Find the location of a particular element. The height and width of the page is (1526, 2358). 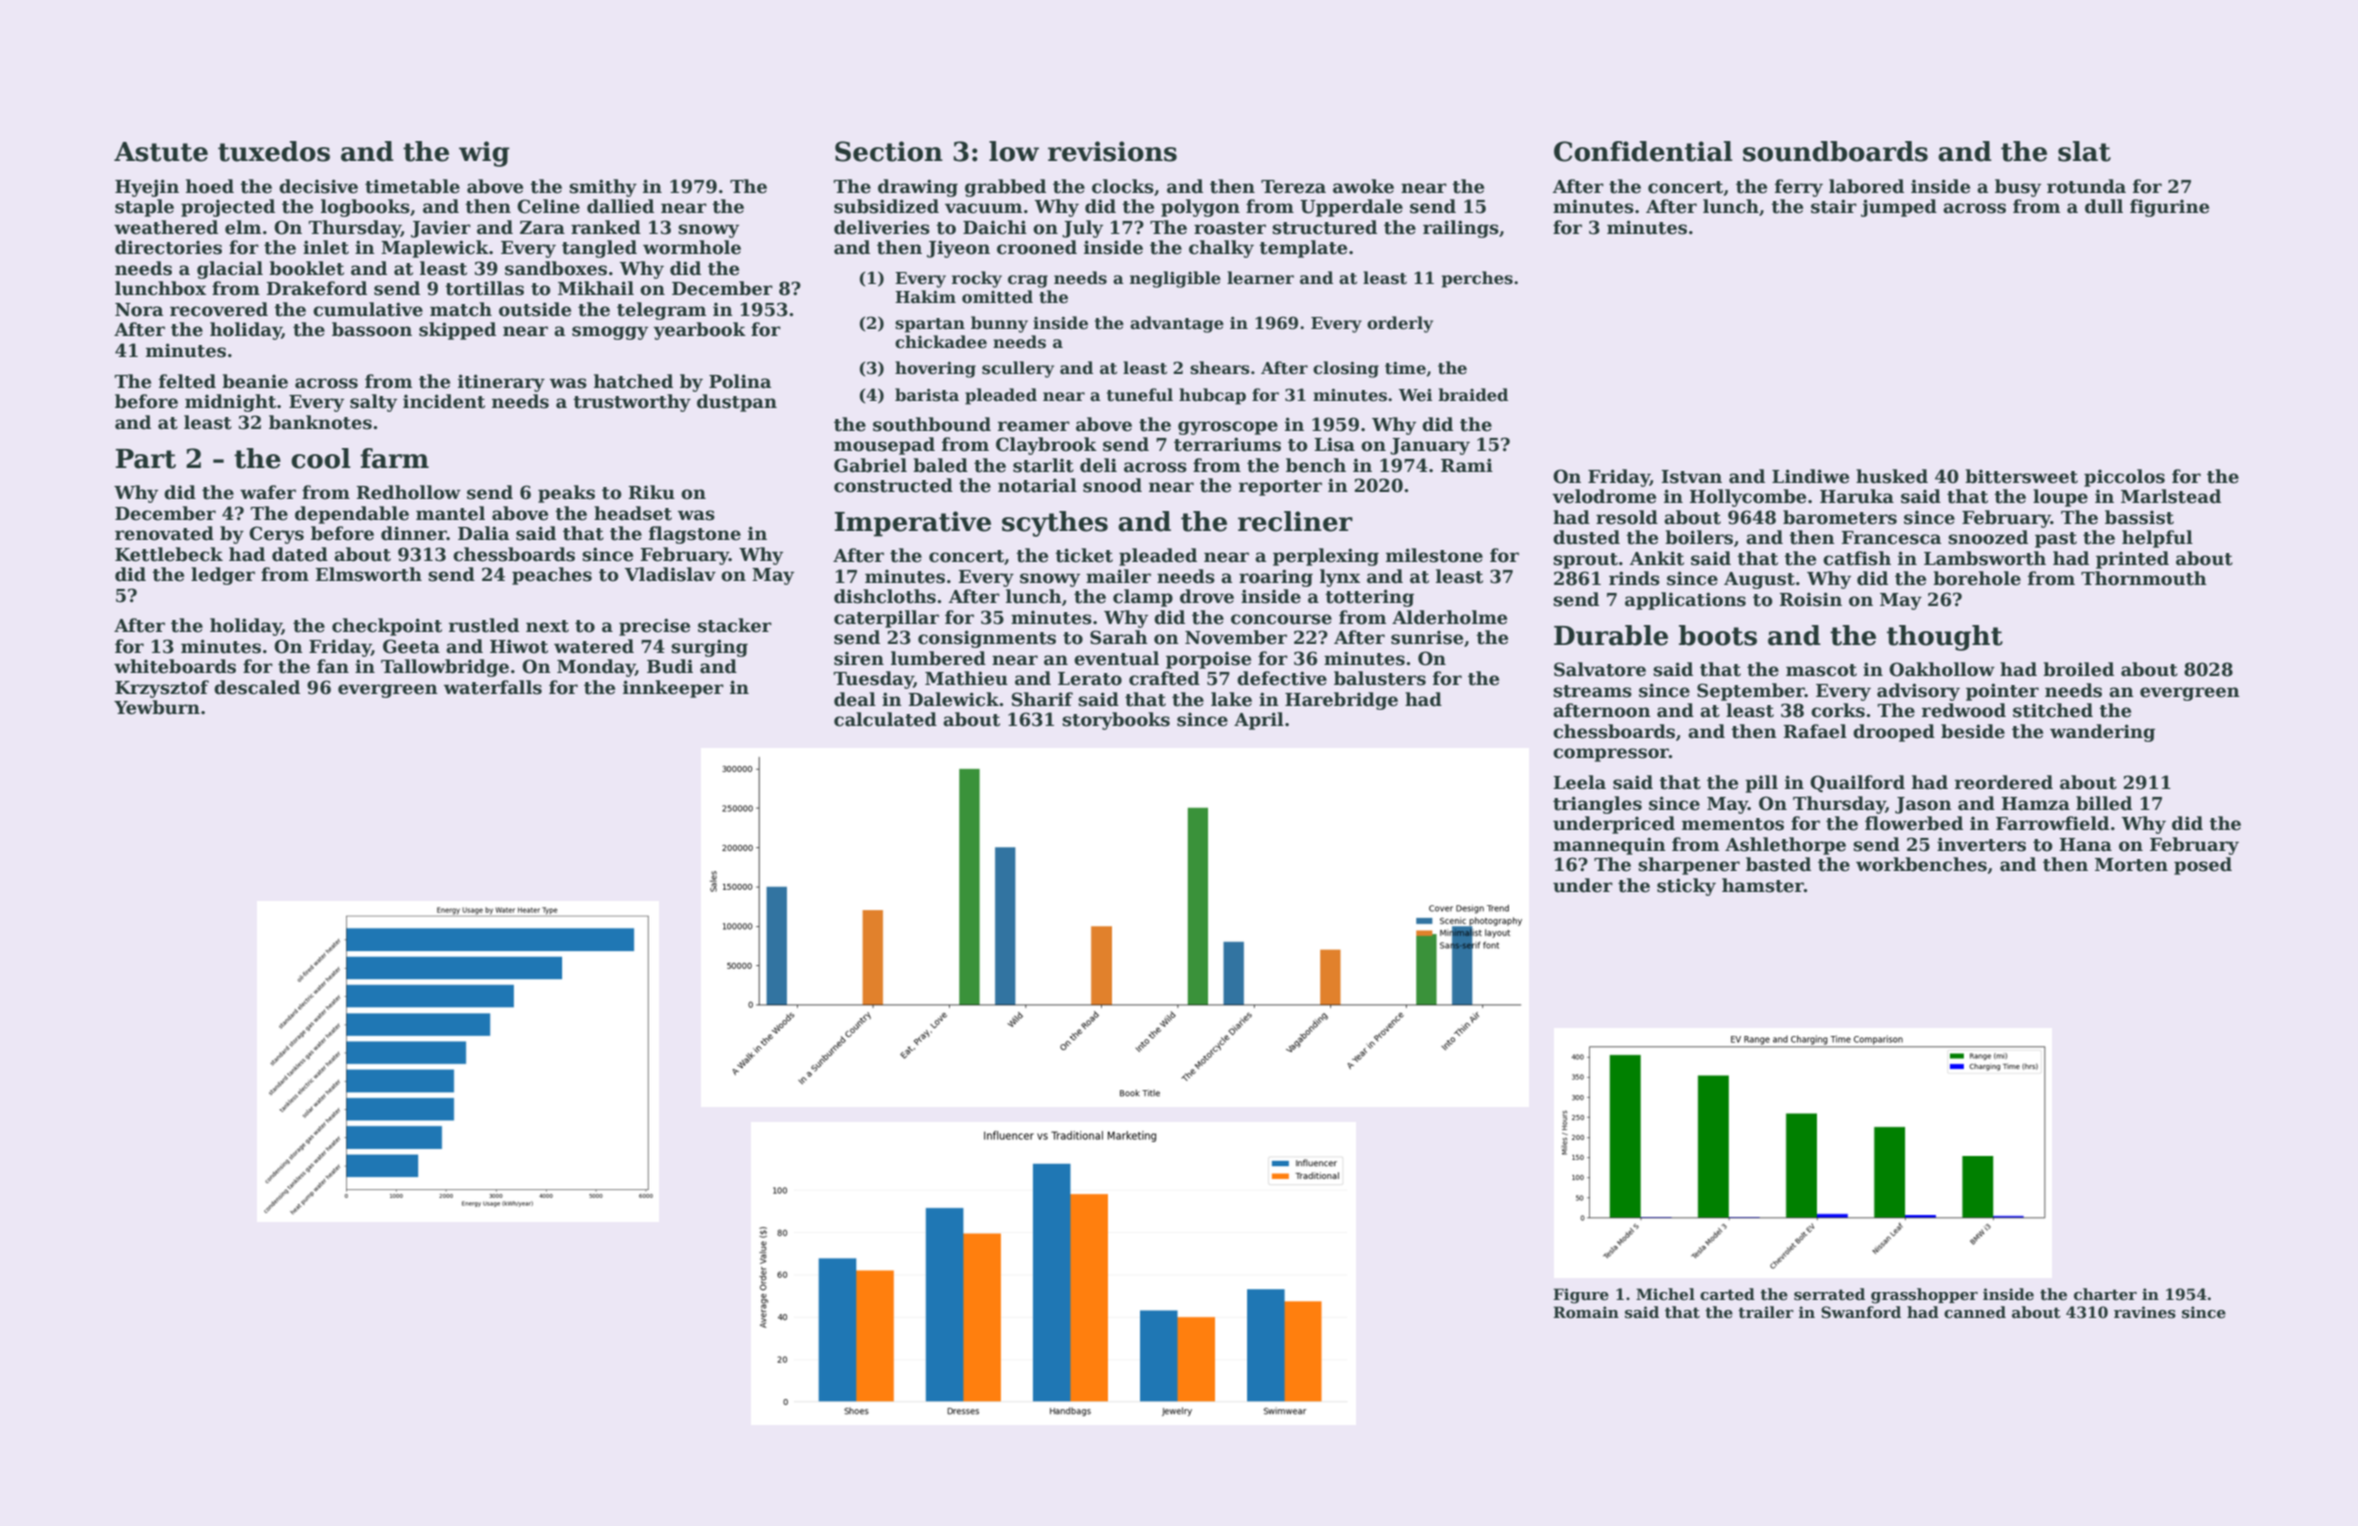

Dalewick is located at coordinates (953, 699).
